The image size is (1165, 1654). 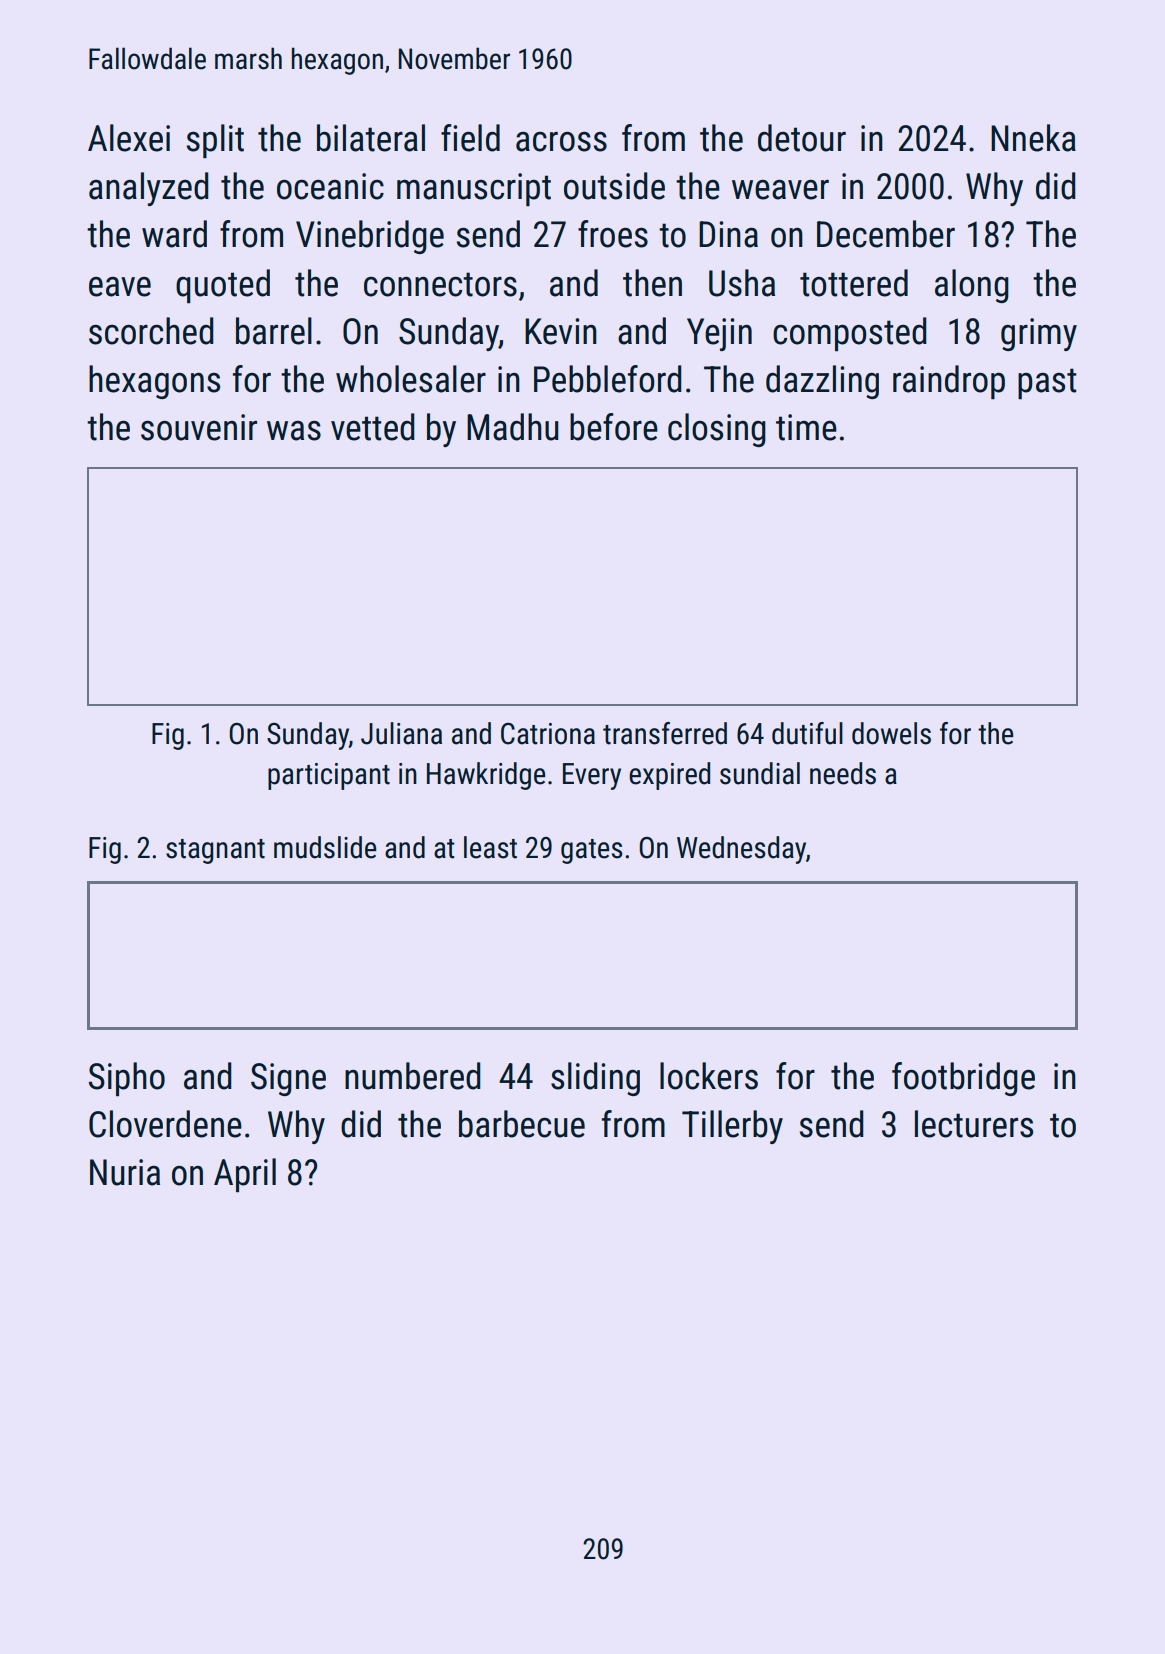 I want to click on souvenir, so click(x=199, y=427).
